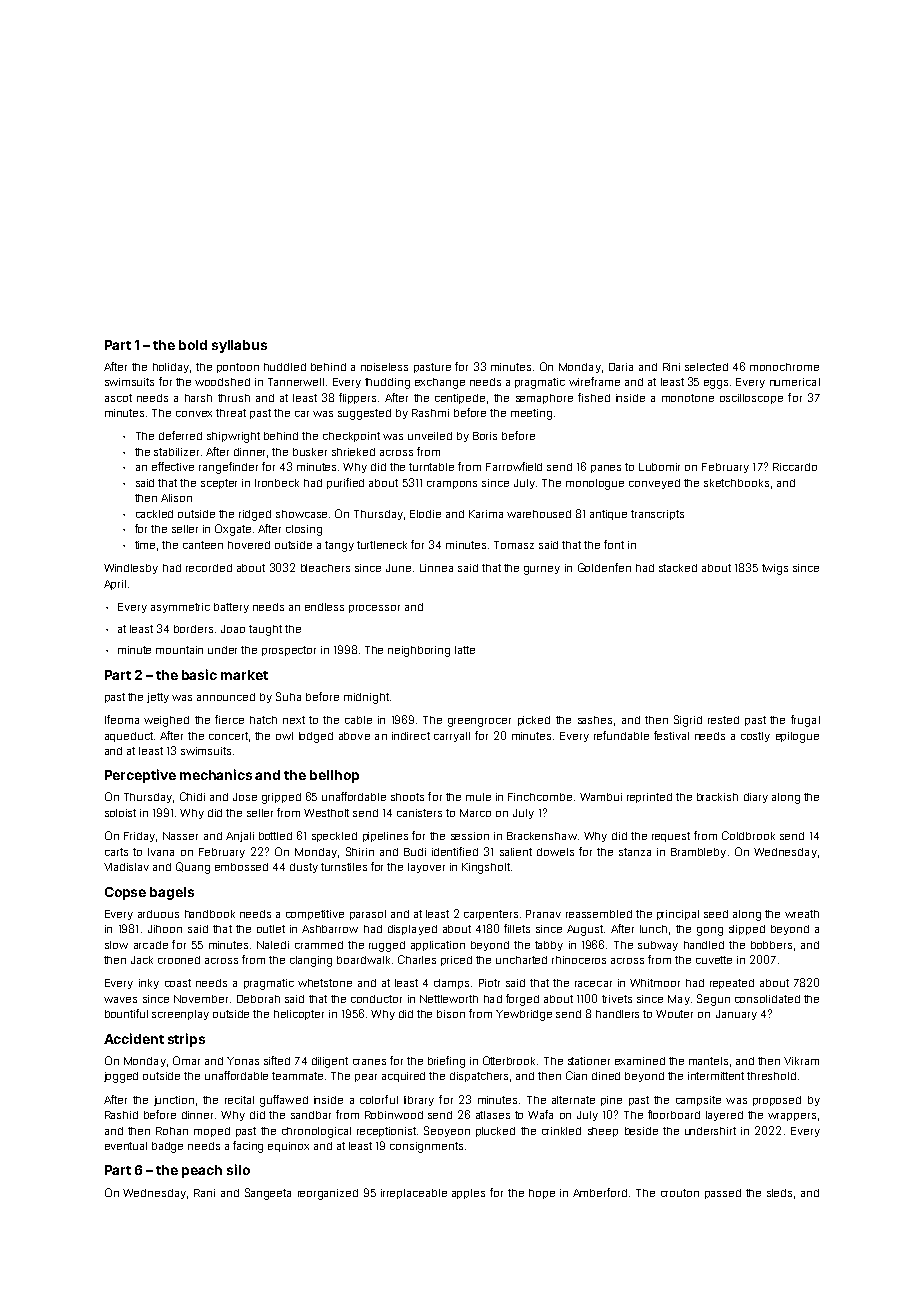 The height and width of the screenshot is (1308, 924). Describe the element at coordinates (732, 984) in the screenshot. I see `repeated` at that location.
